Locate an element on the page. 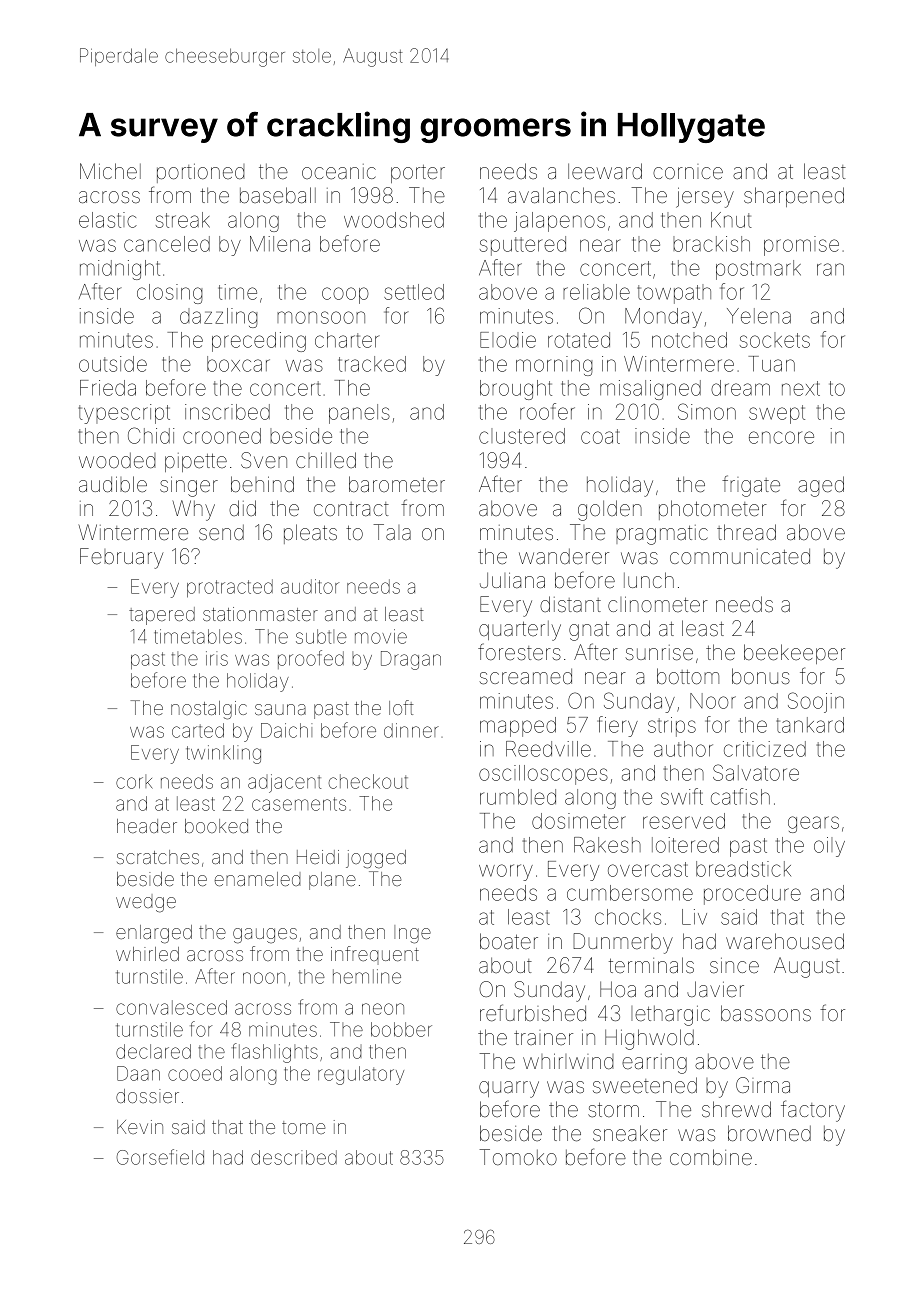  contract is located at coordinates (351, 509).
